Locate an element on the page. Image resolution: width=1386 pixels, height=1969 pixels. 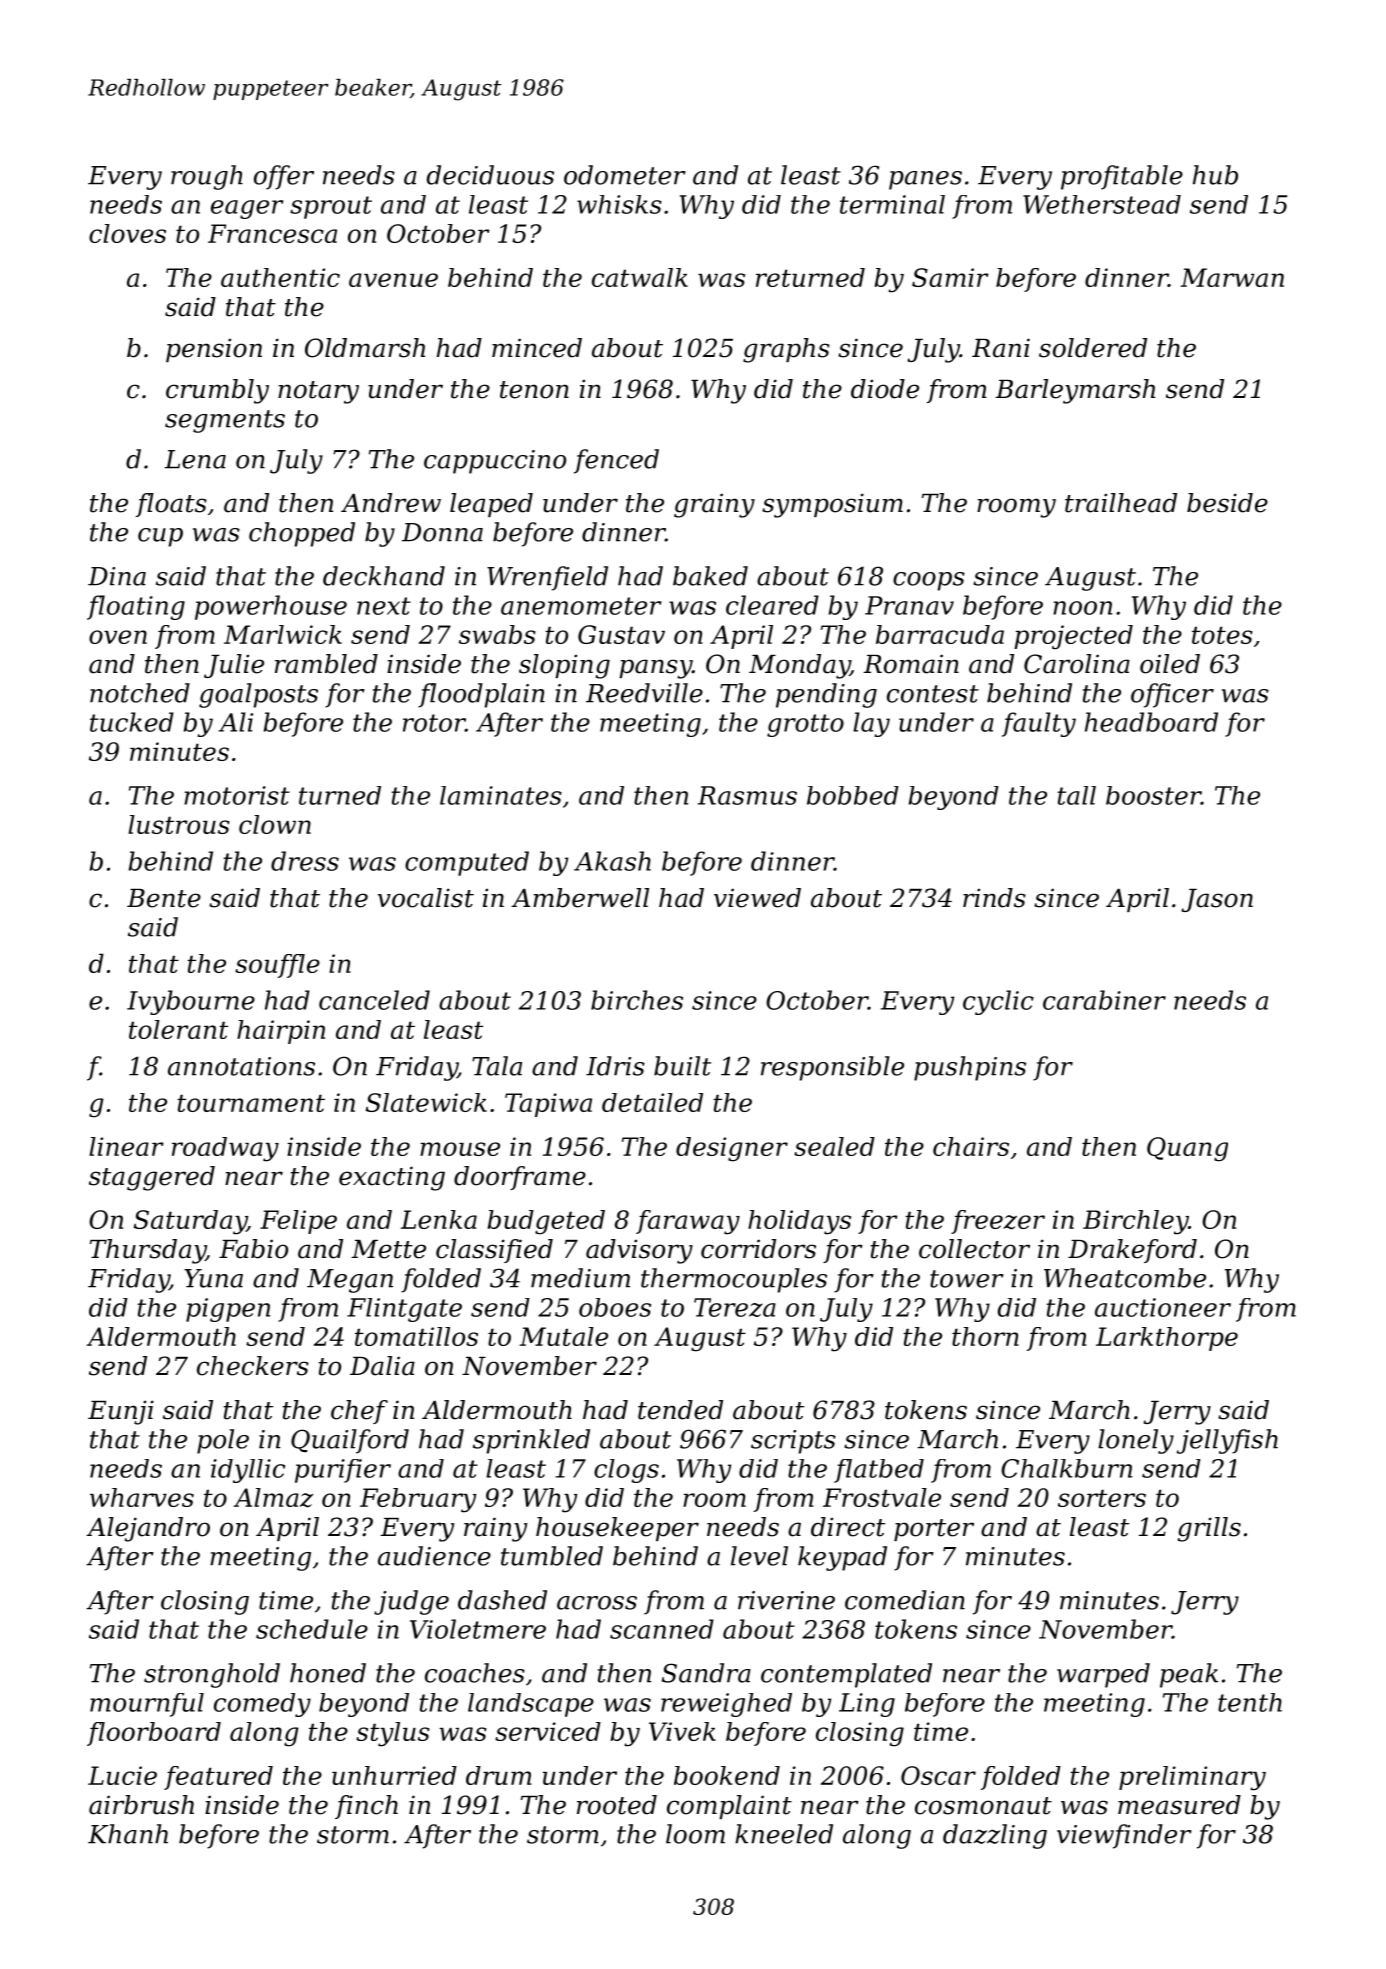
birches is located at coordinates (637, 1000).
